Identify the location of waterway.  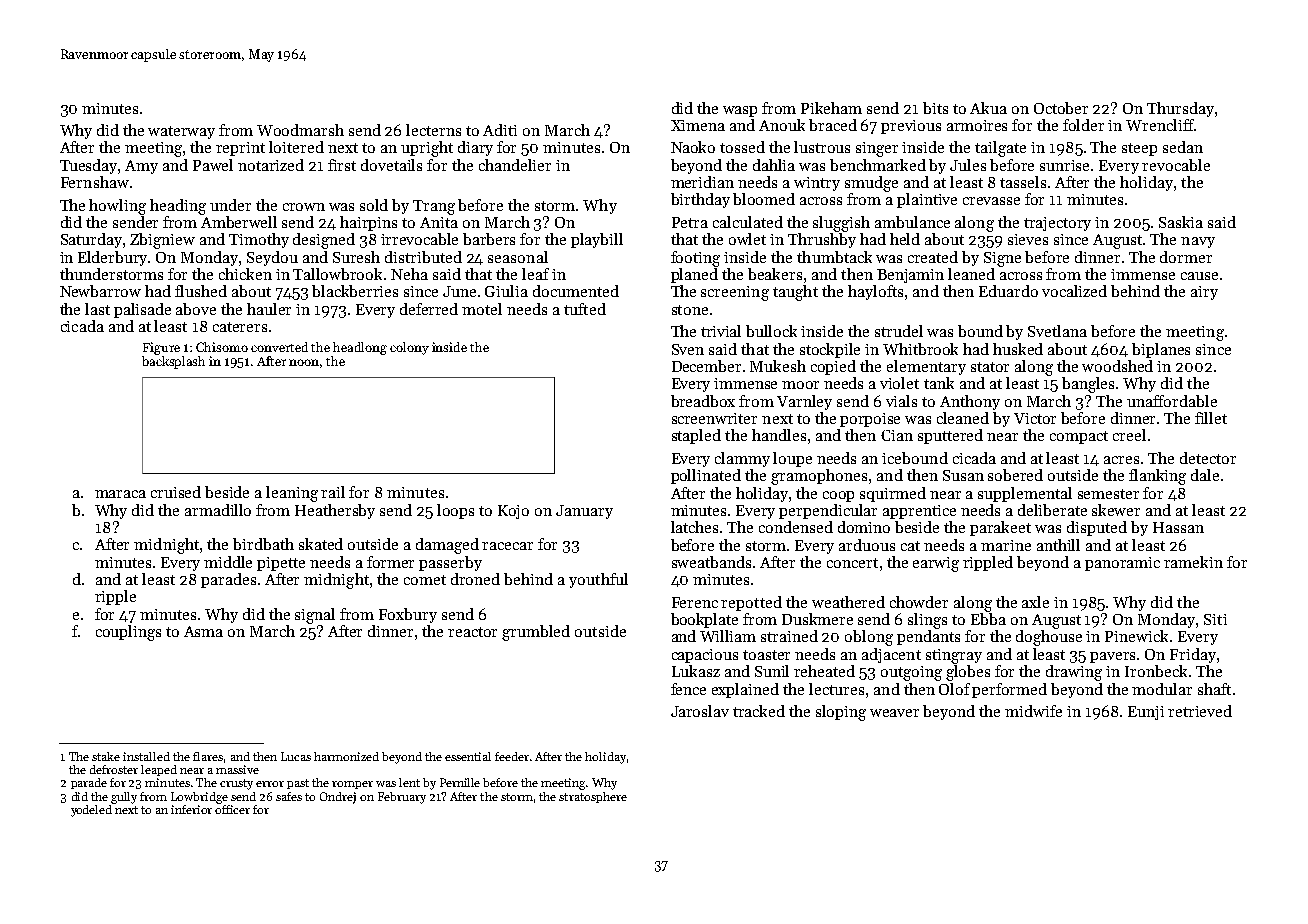
(181, 132).
